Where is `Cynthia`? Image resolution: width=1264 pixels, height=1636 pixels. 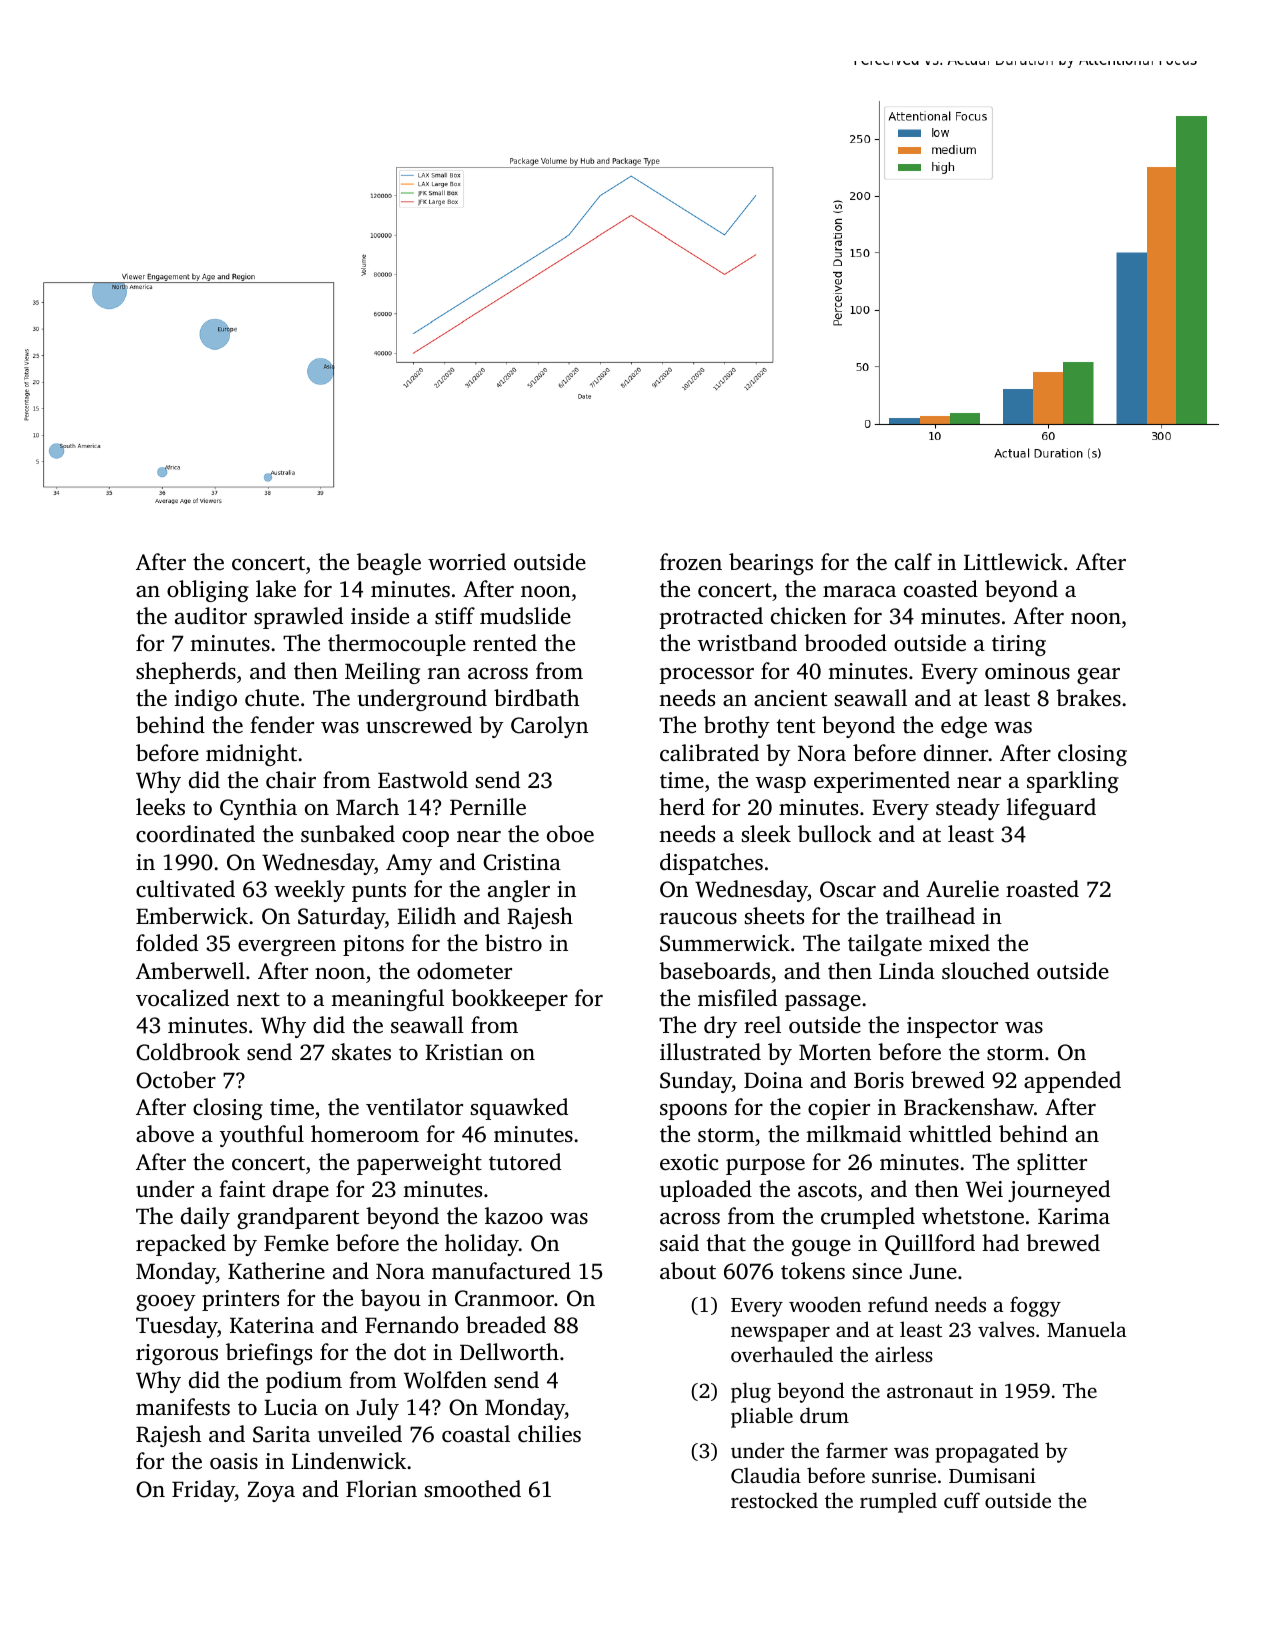 Cynthia is located at coordinates (258, 809).
